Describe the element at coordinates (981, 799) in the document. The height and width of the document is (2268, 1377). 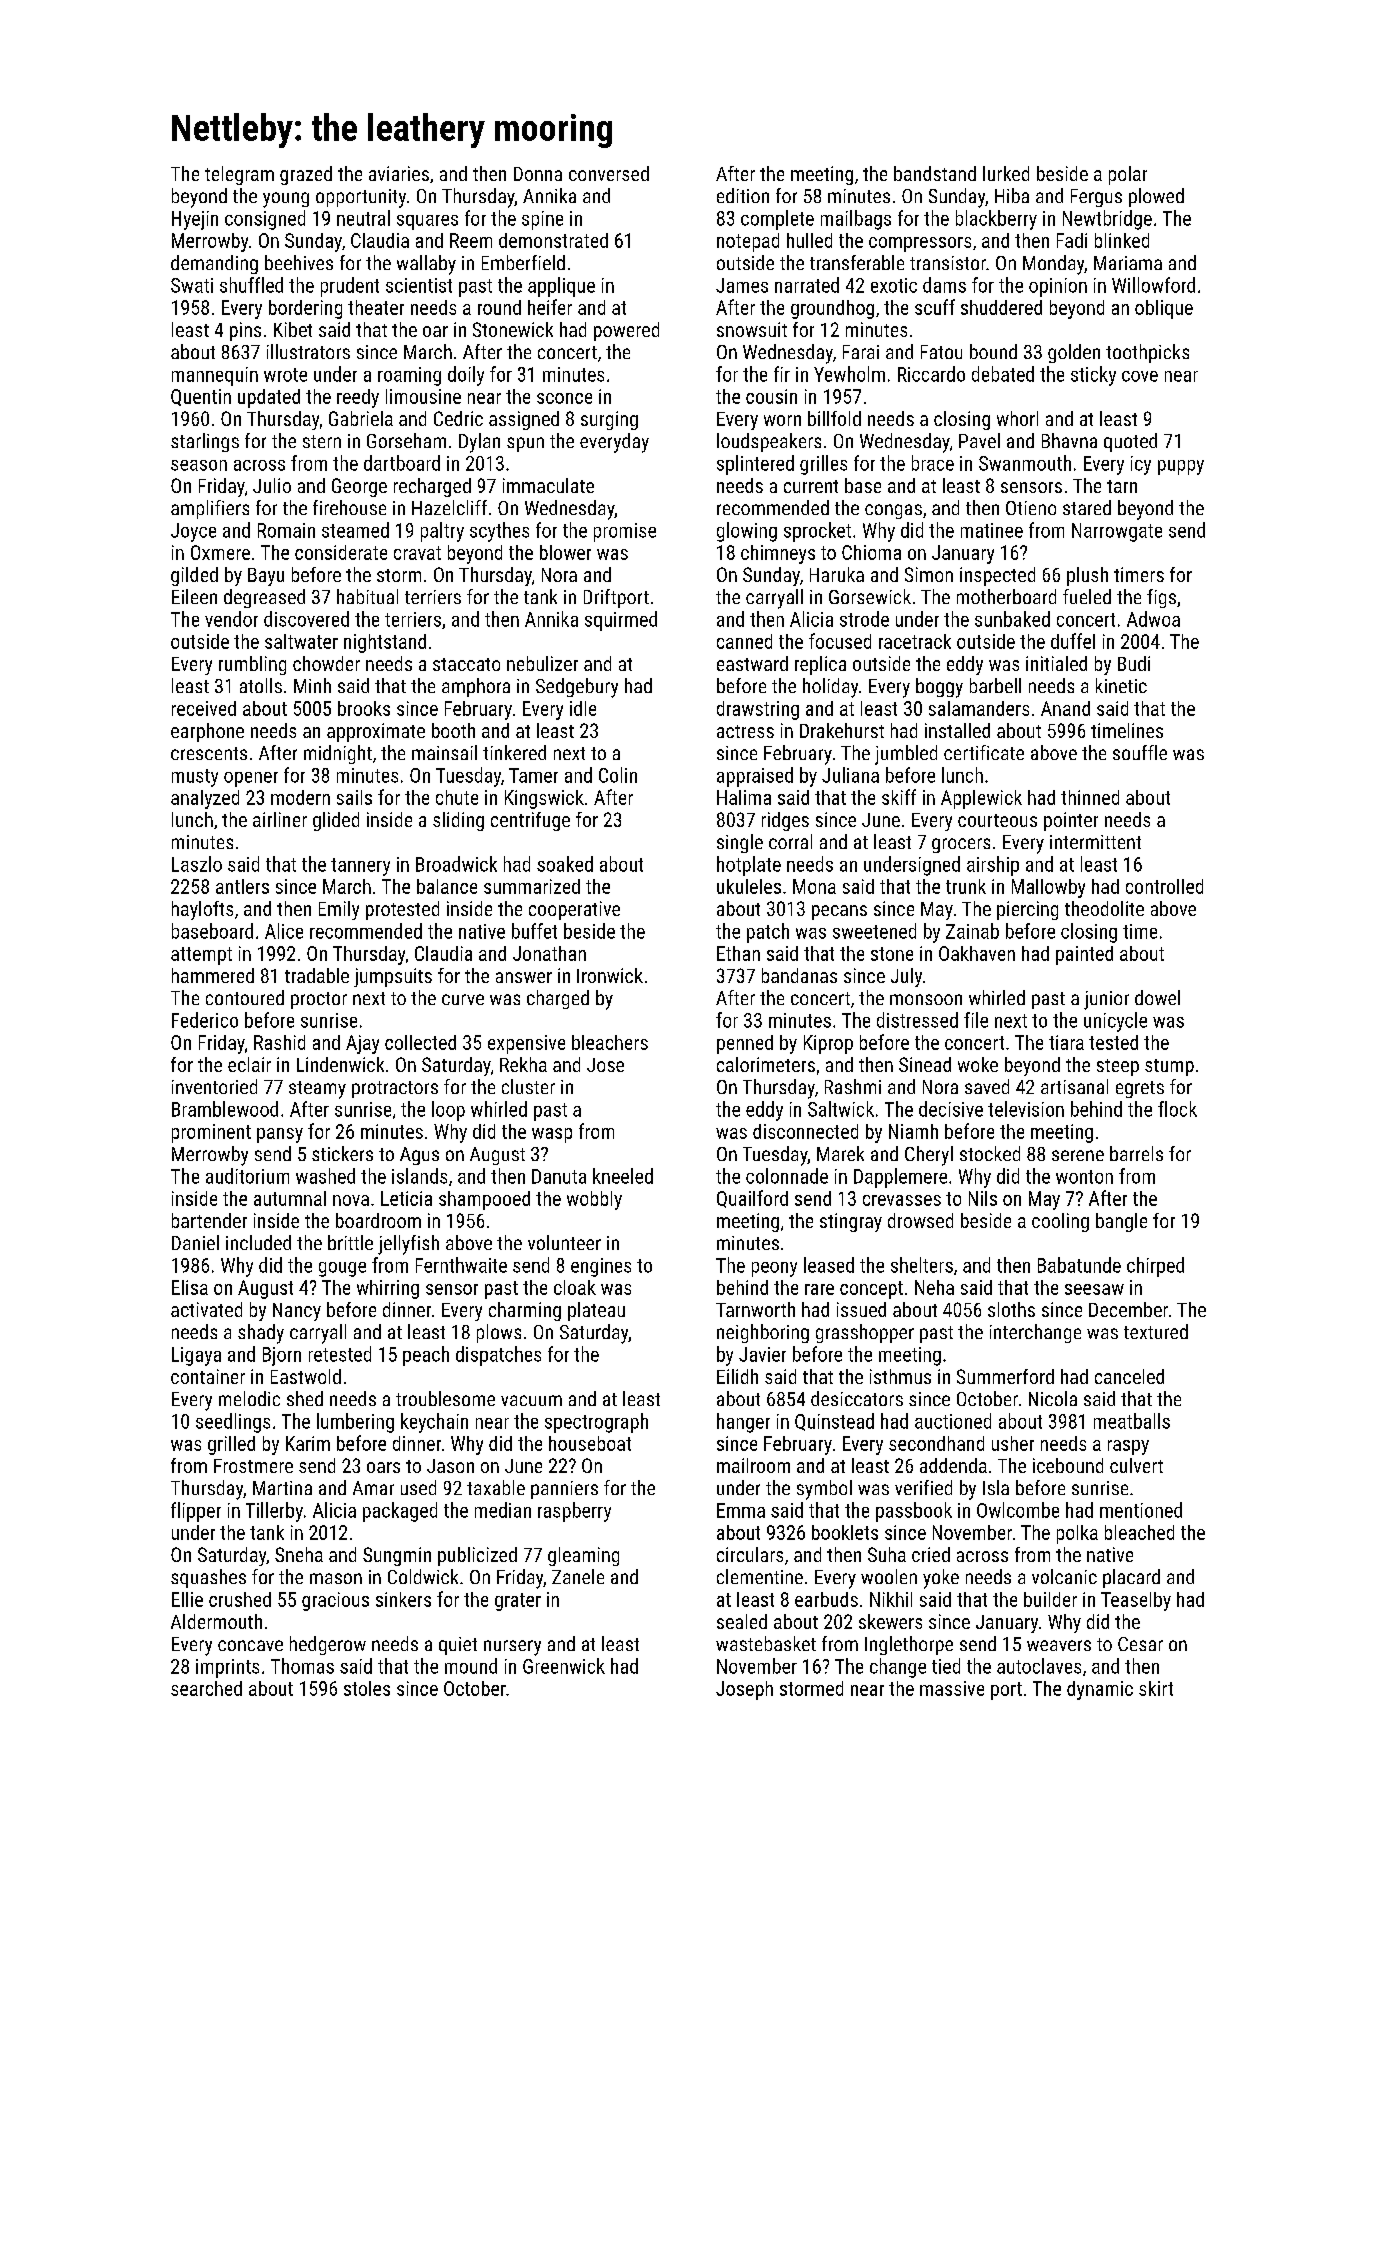
I see `Applewick` at that location.
